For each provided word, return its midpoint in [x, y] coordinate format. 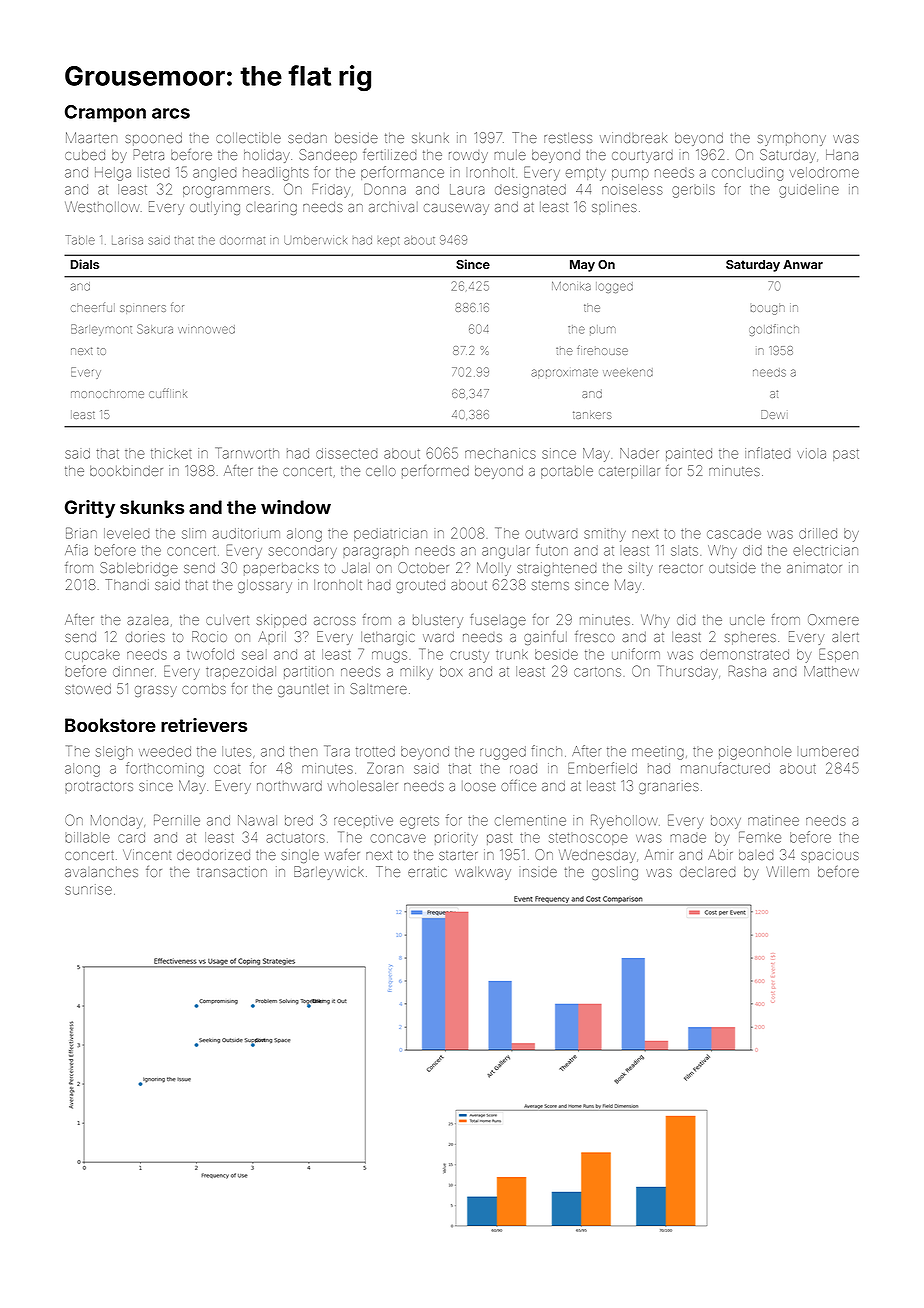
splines [614, 208]
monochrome [107, 394]
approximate [564, 373]
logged [614, 287]
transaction [232, 871]
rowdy [468, 157]
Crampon [105, 114]
